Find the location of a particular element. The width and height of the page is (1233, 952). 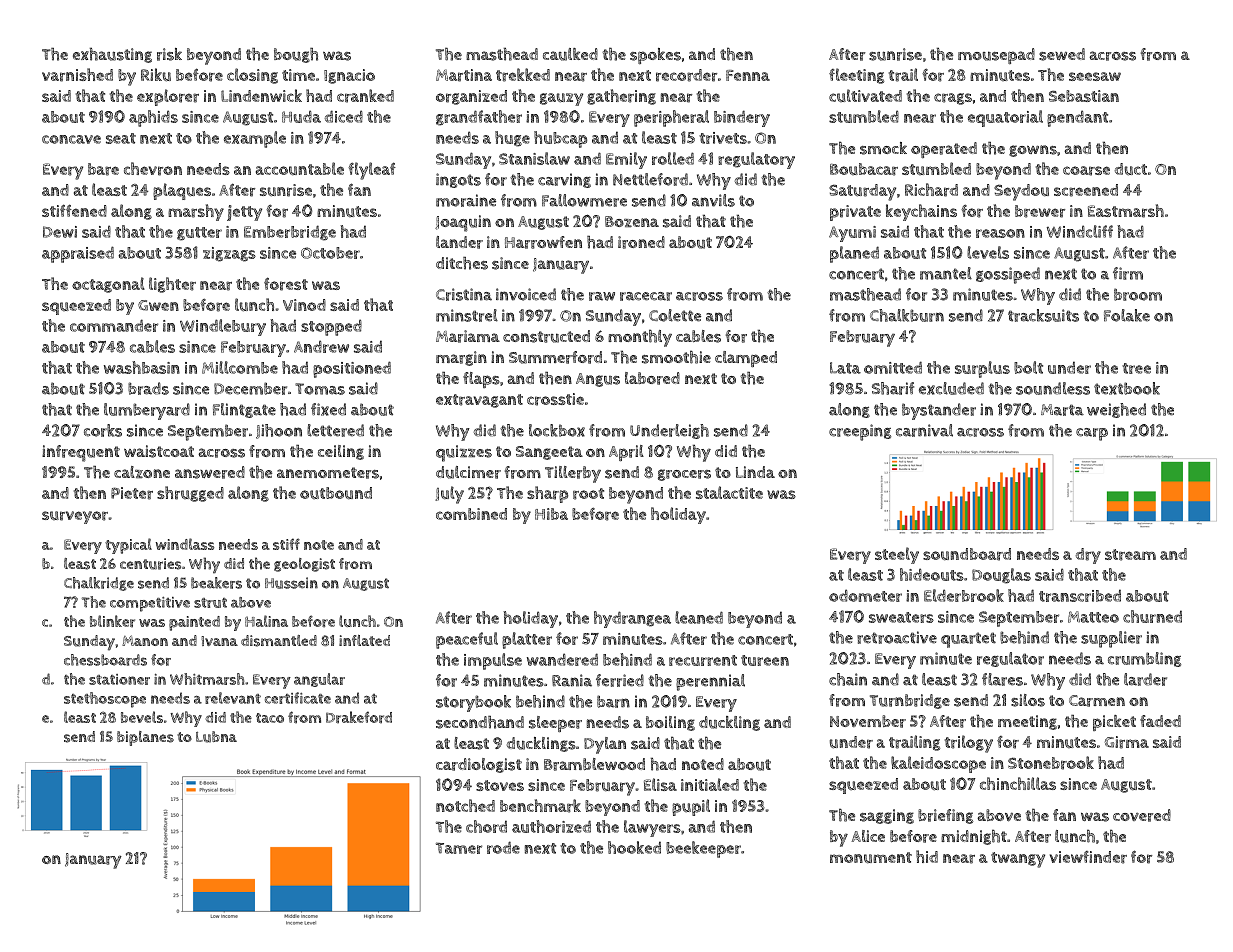

varnished is located at coordinates (77, 75).
